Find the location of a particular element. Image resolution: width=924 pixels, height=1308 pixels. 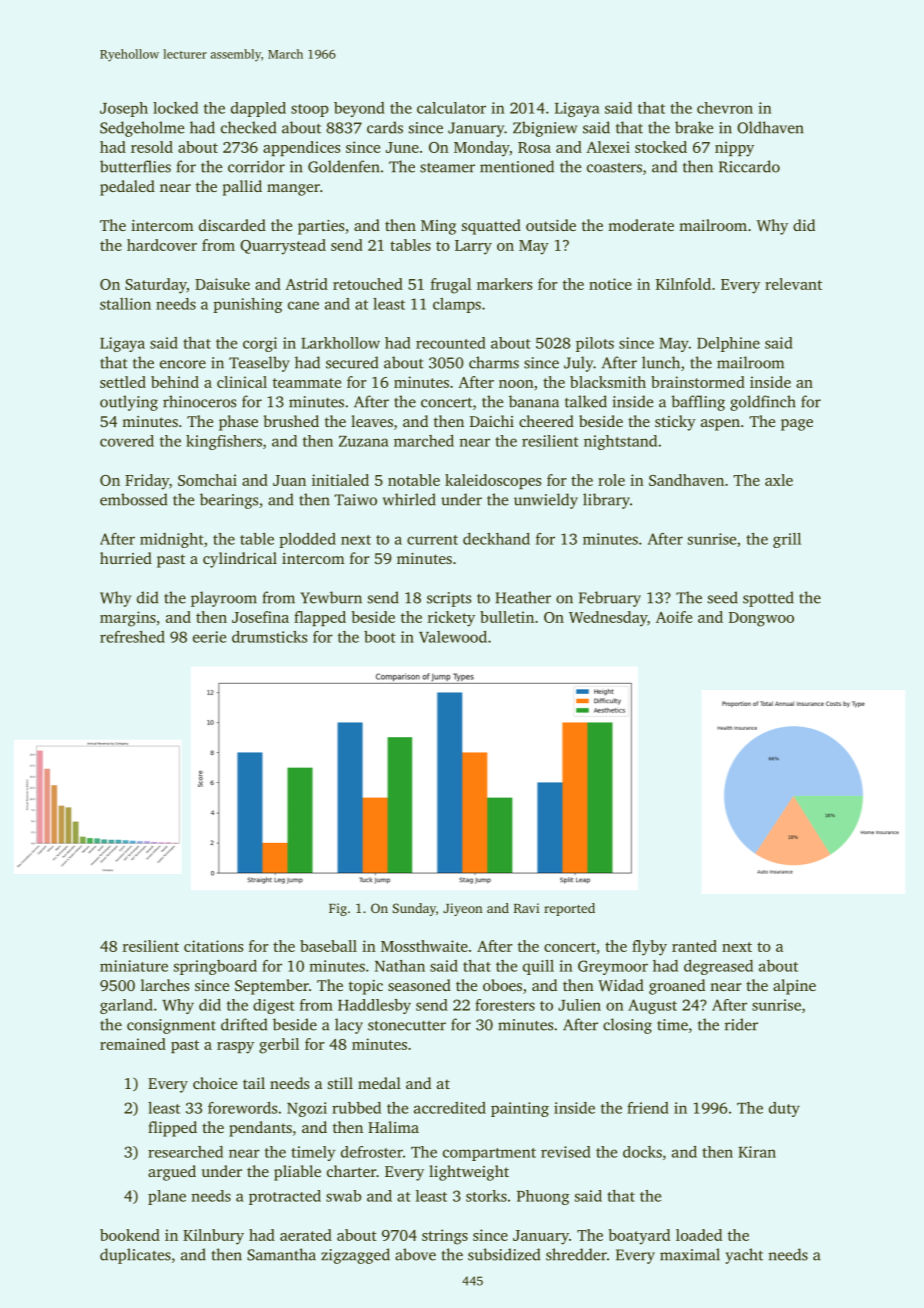

Joseph is located at coordinates (124, 109).
